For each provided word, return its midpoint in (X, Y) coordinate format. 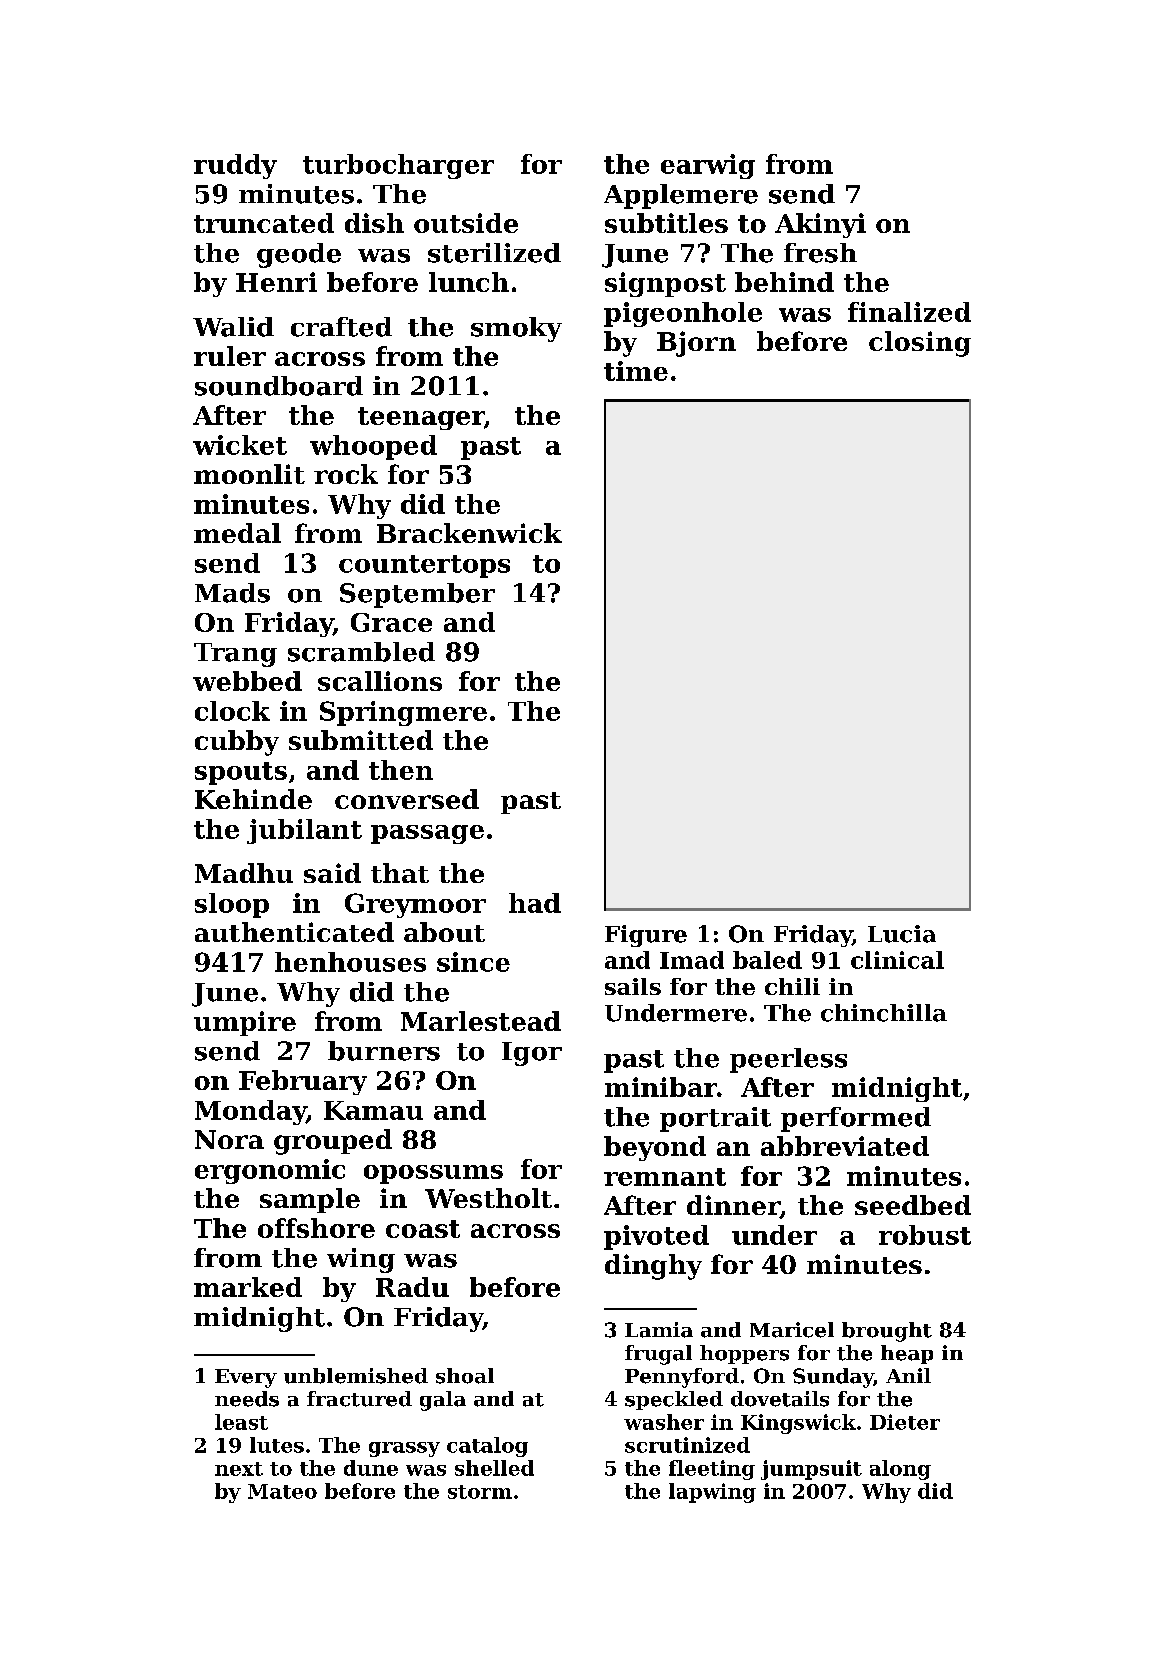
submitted (361, 740)
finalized (909, 312)
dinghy (653, 1267)
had (535, 903)
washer (664, 1422)
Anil (908, 1375)
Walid (233, 327)
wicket (240, 445)
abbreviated (845, 1146)
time (636, 371)
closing (920, 344)
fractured (359, 1399)
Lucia (902, 934)
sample (310, 1200)
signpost (665, 284)
